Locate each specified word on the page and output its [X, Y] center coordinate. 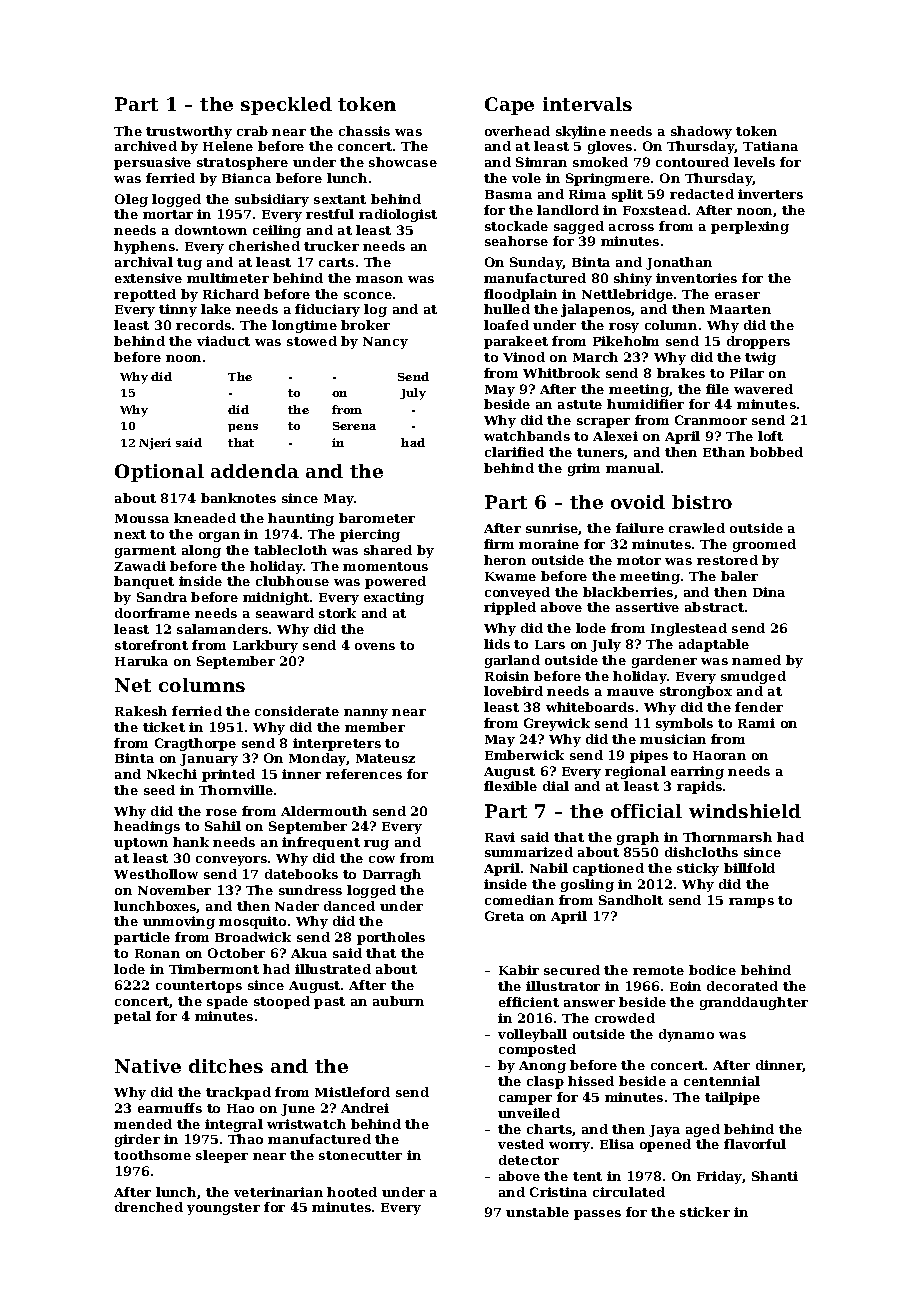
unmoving [179, 922]
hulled [507, 309]
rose [221, 812]
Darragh [392, 875]
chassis [364, 131]
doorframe [152, 613]
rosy [624, 328]
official [646, 811]
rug [376, 845]
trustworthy [189, 132]
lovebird [513, 691]
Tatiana [770, 146]
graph [638, 838]
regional [635, 772]
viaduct [223, 341]
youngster [223, 1209]
